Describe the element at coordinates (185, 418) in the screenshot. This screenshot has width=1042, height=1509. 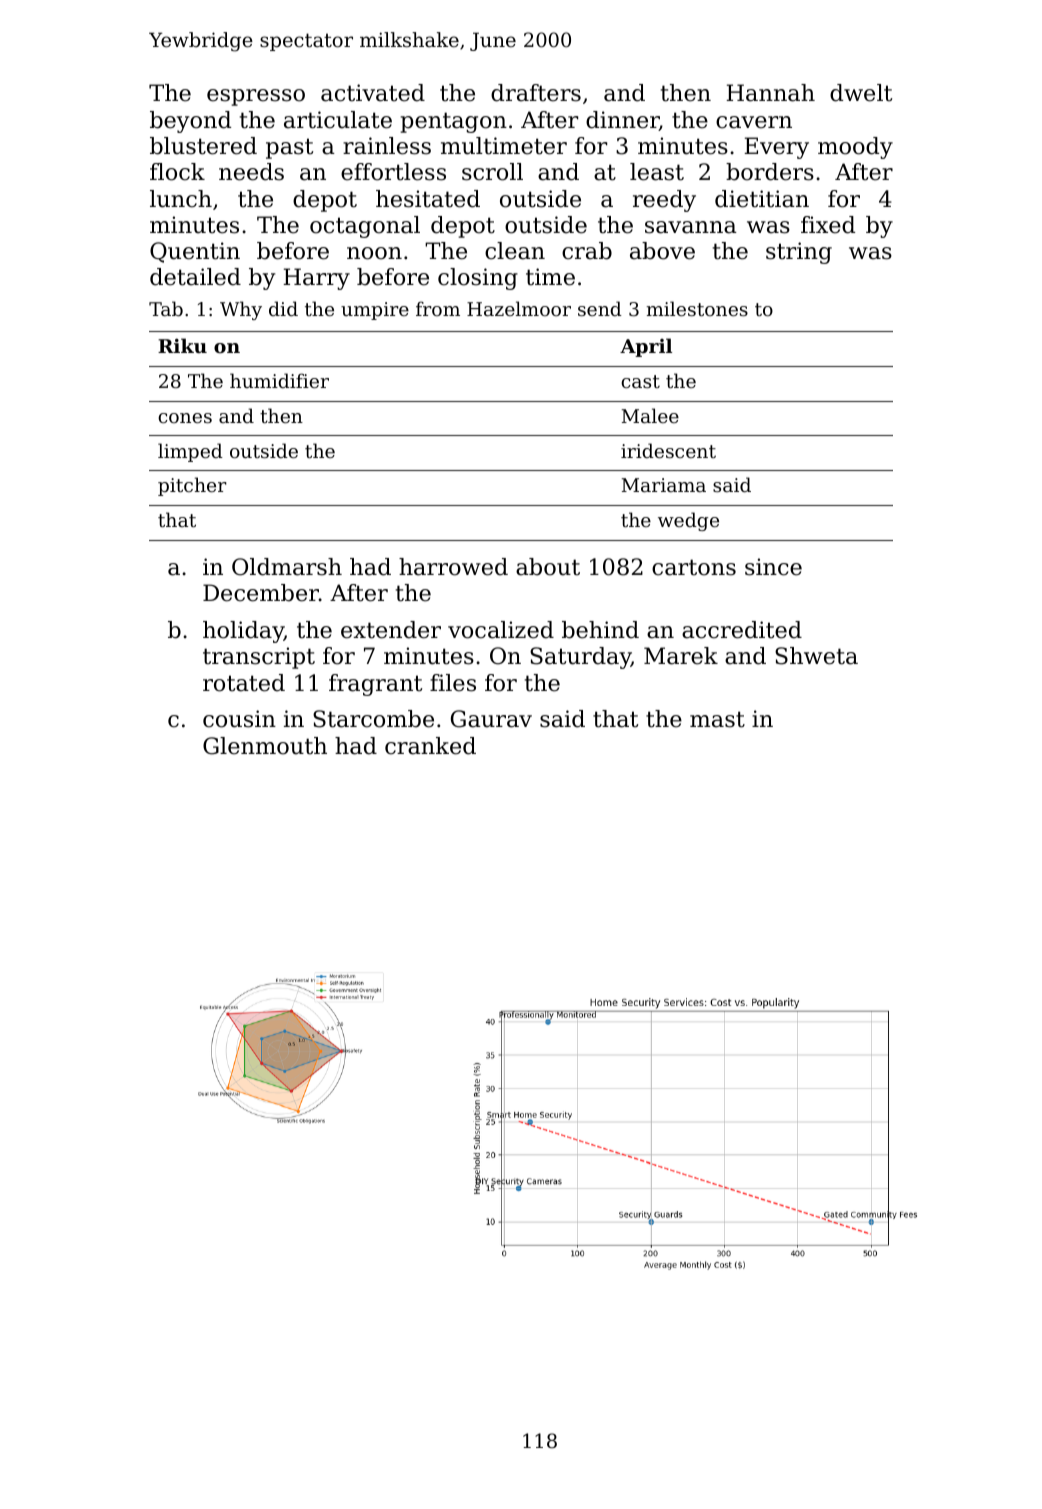
I see `cones` at that location.
